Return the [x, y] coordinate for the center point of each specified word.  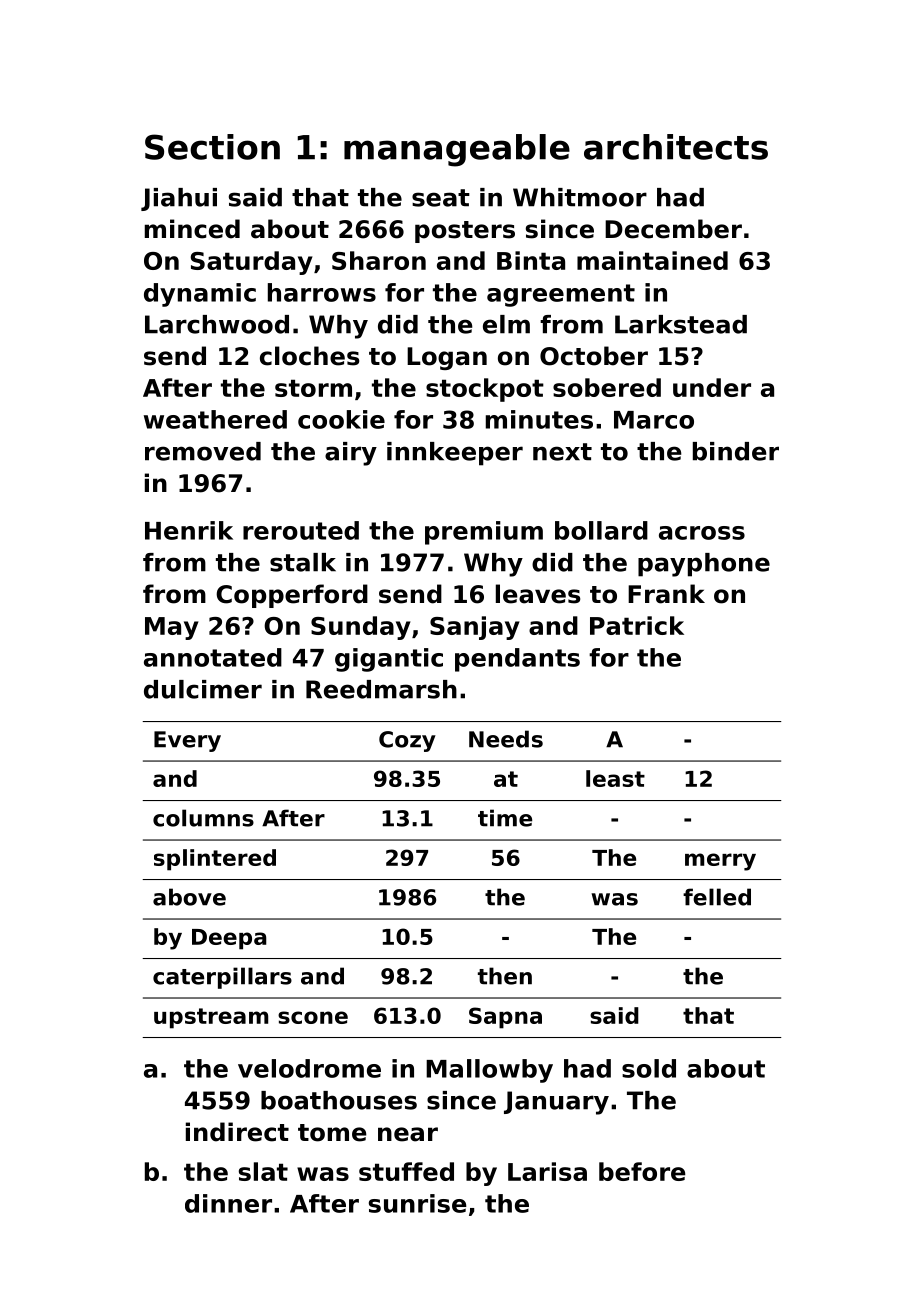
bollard [601, 530]
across [702, 533]
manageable [457, 150]
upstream [211, 1018]
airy [351, 454]
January [556, 1103]
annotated [213, 657]
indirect [237, 1132]
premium [484, 533]
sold [649, 1068]
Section [212, 147]
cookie [341, 419]
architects [676, 147]
